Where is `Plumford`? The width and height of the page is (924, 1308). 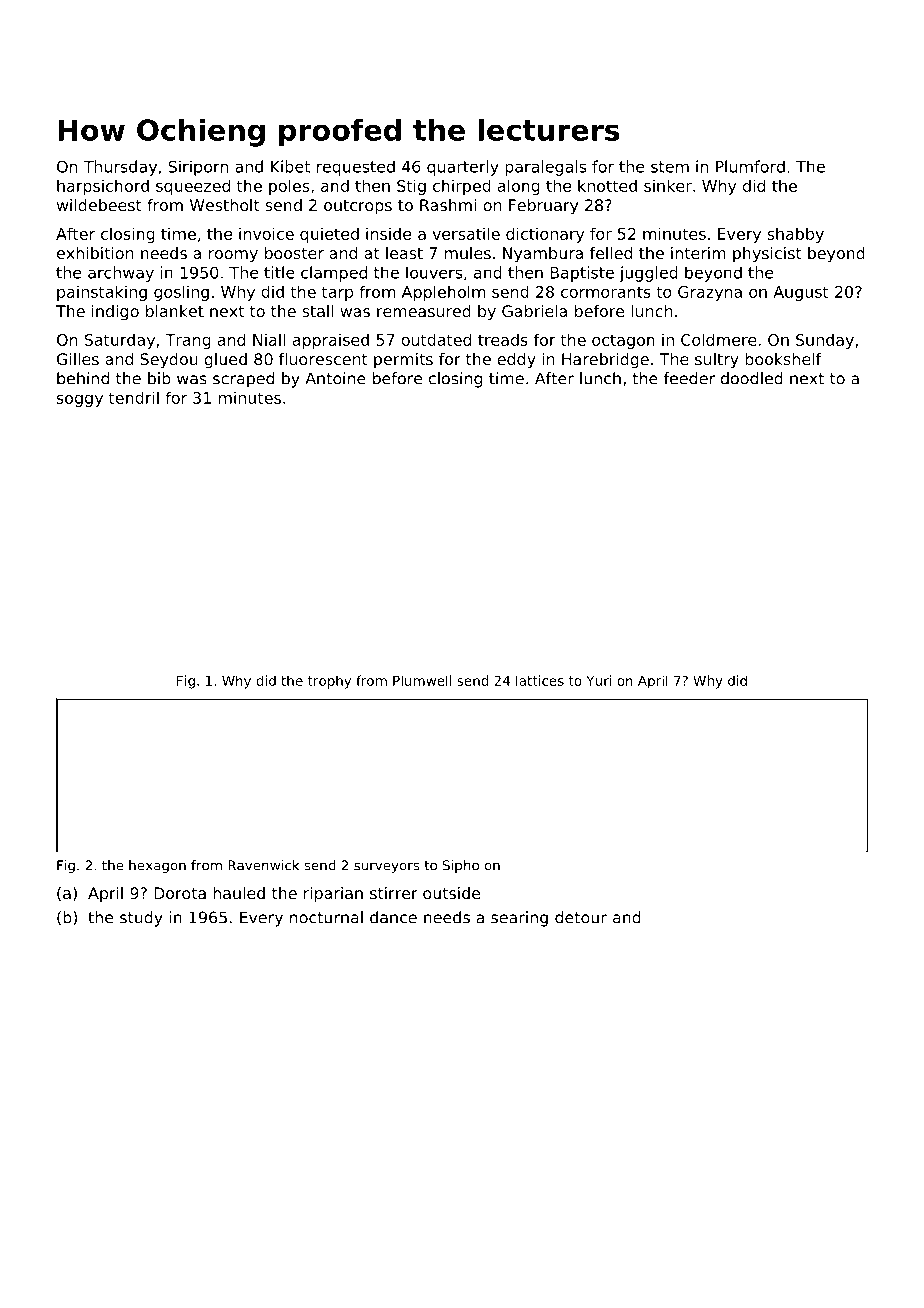 Plumford is located at coordinates (750, 166).
